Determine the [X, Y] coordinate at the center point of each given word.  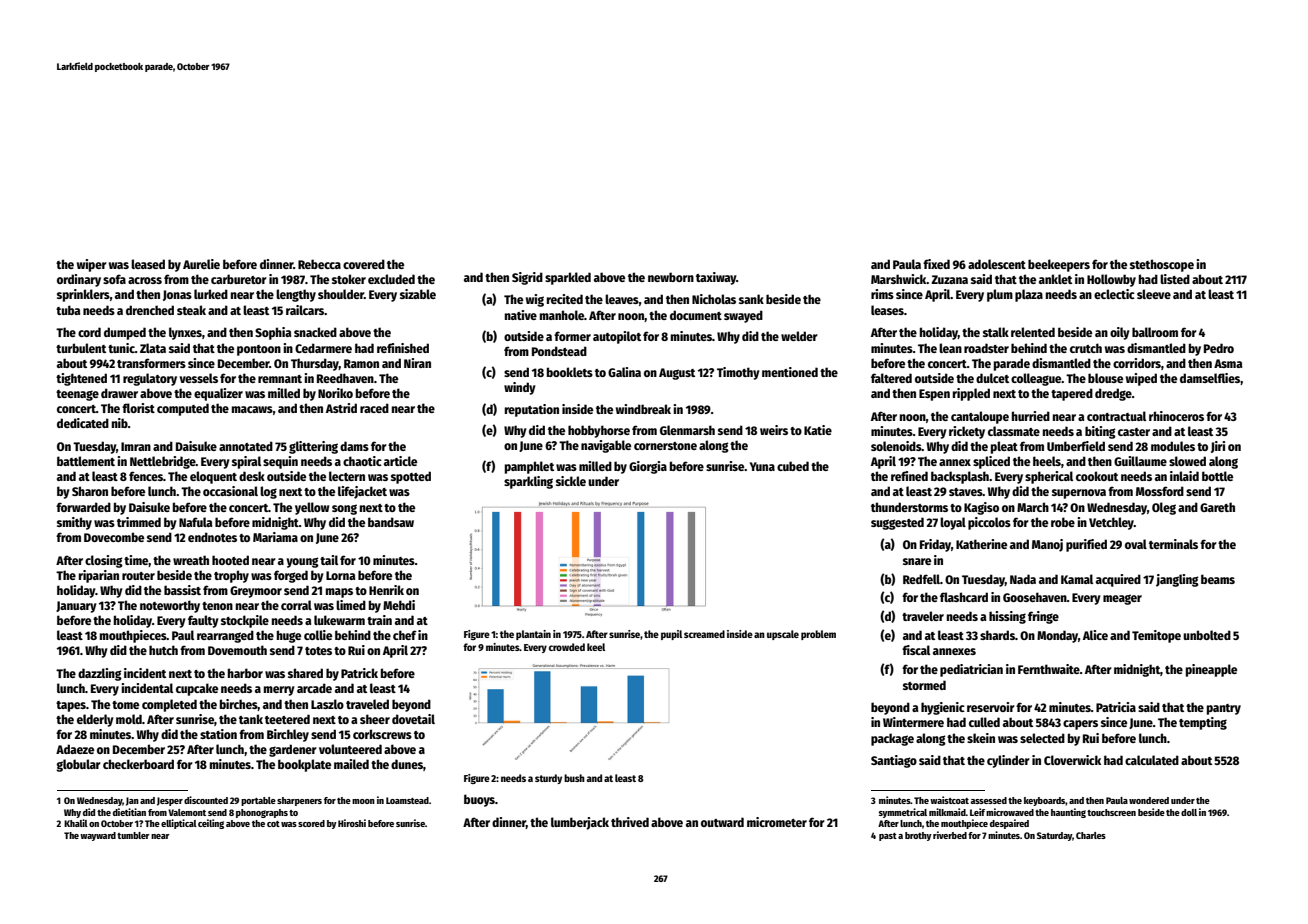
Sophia [273, 333]
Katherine [981, 544]
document [696, 315]
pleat [1004, 447]
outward [722, 822]
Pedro [1219, 348]
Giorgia [648, 467]
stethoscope [1162, 265]
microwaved [1010, 812]
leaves [622, 299]
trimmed [139, 522]
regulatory [150, 379]
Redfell [921, 579]
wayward [98, 836]
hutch [163, 650]
